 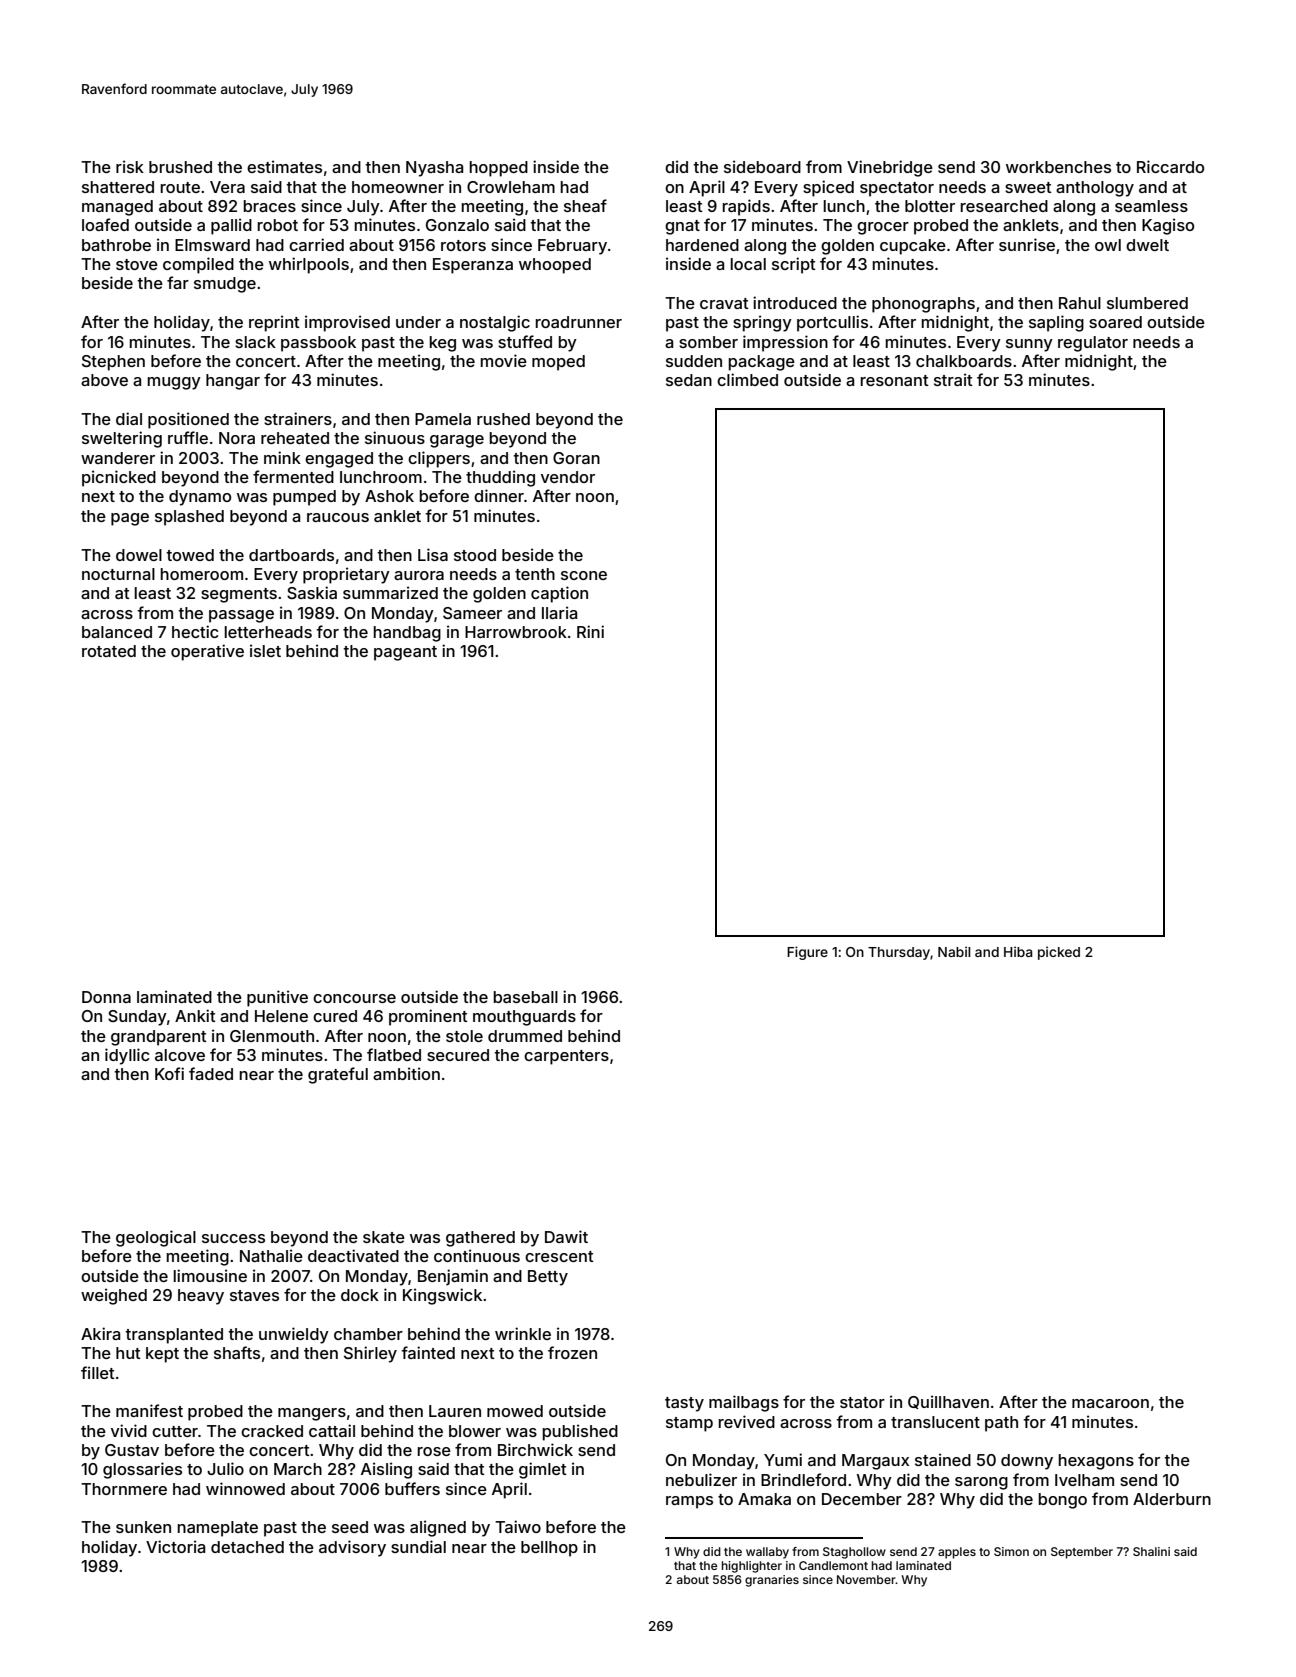 What do you see at coordinates (579, 322) in the page?
I see `roadrunner` at bounding box center [579, 322].
